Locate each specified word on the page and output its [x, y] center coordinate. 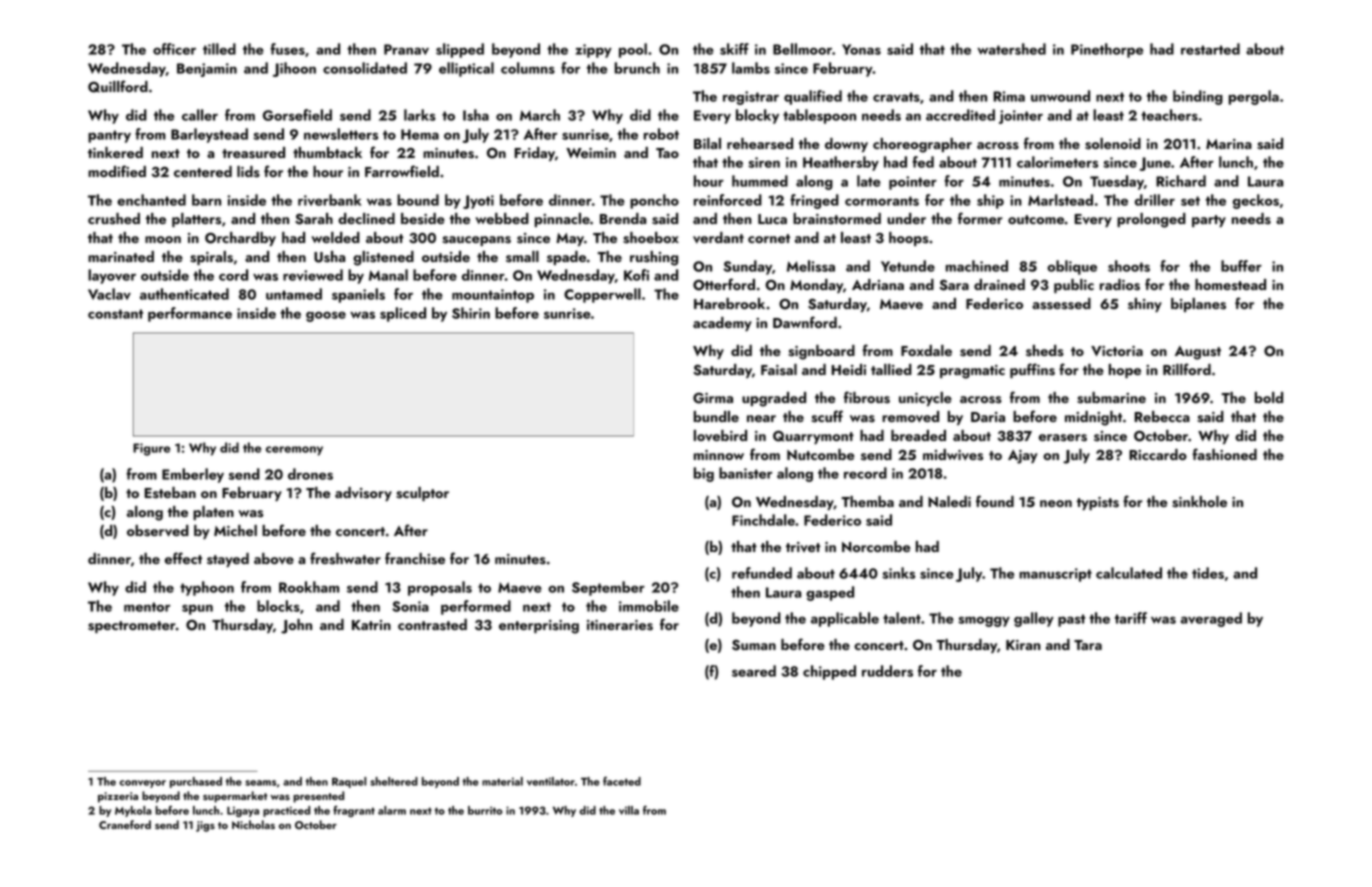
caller [200, 115]
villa [629, 810]
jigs [205, 826]
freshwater [345, 558]
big [704, 474]
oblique [1072, 267]
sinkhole [1199, 502]
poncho [654, 201]
